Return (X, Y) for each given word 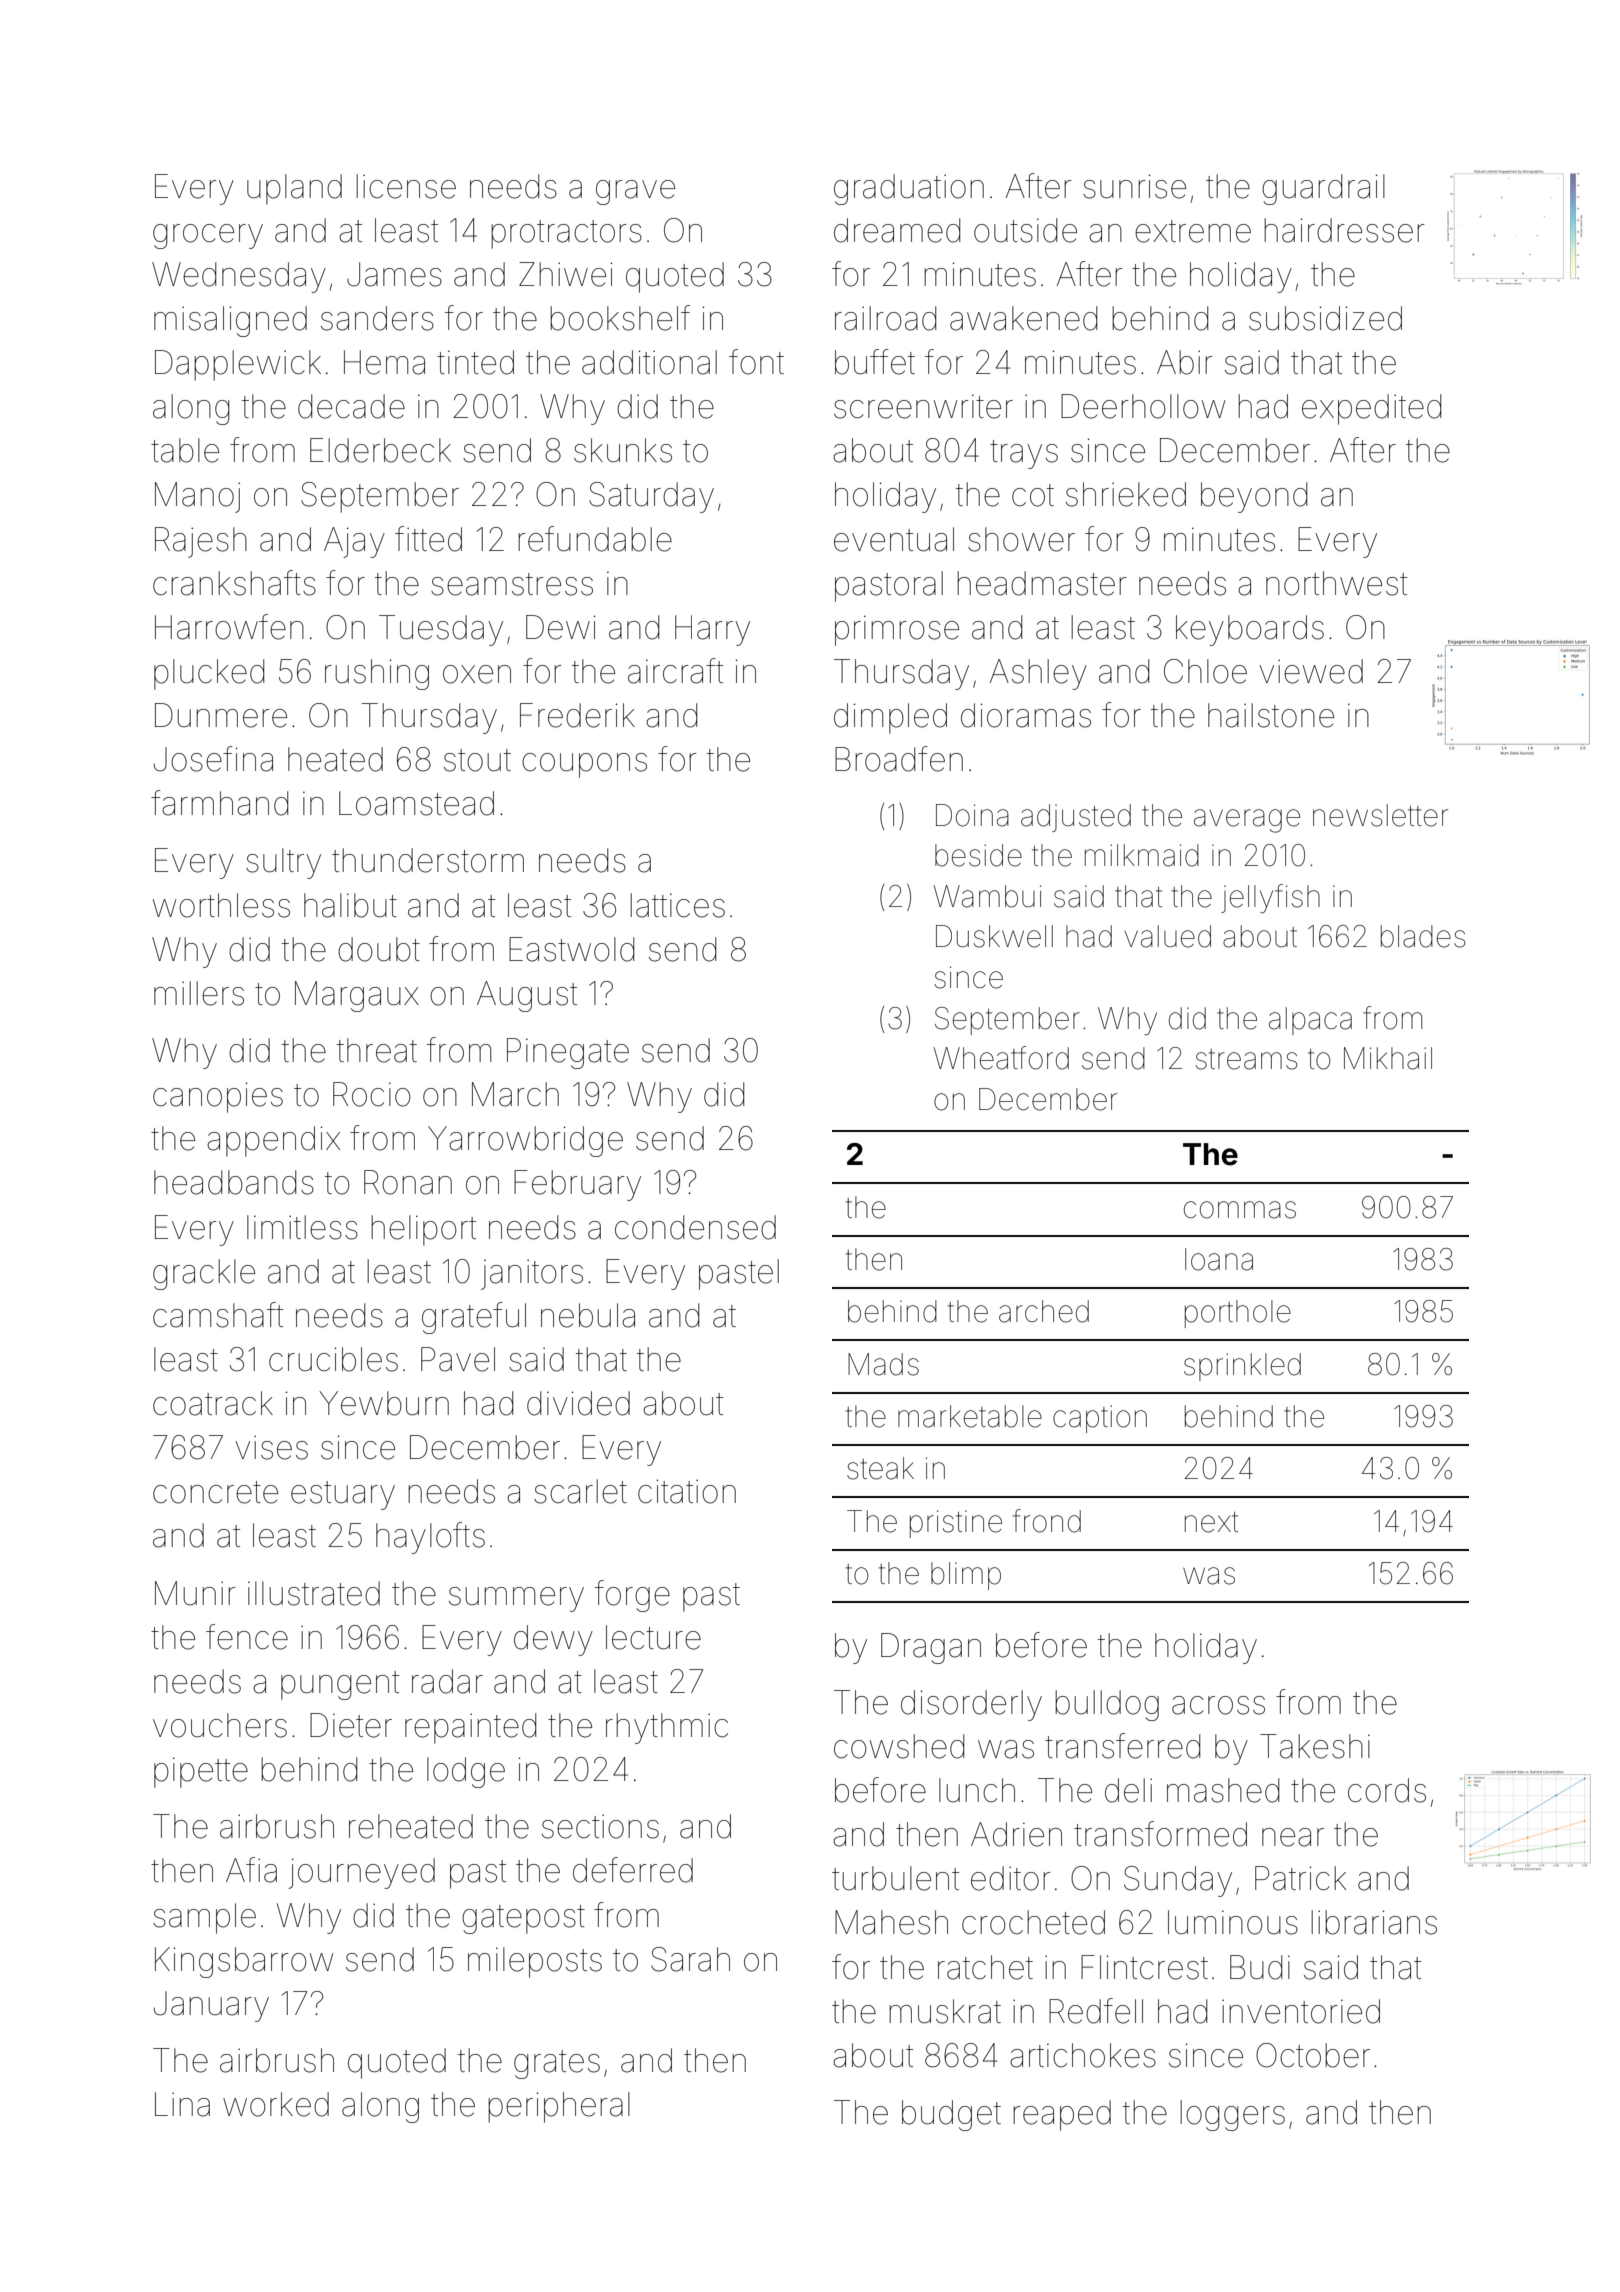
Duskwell (994, 936)
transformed (1160, 1834)
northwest (1336, 583)
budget (951, 2115)
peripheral (559, 2107)
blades (1423, 936)
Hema (384, 362)
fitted (428, 539)
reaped (1062, 2115)
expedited (1371, 409)
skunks (623, 450)
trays (1024, 454)
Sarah (690, 1959)
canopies (218, 1097)
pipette (201, 1772)
